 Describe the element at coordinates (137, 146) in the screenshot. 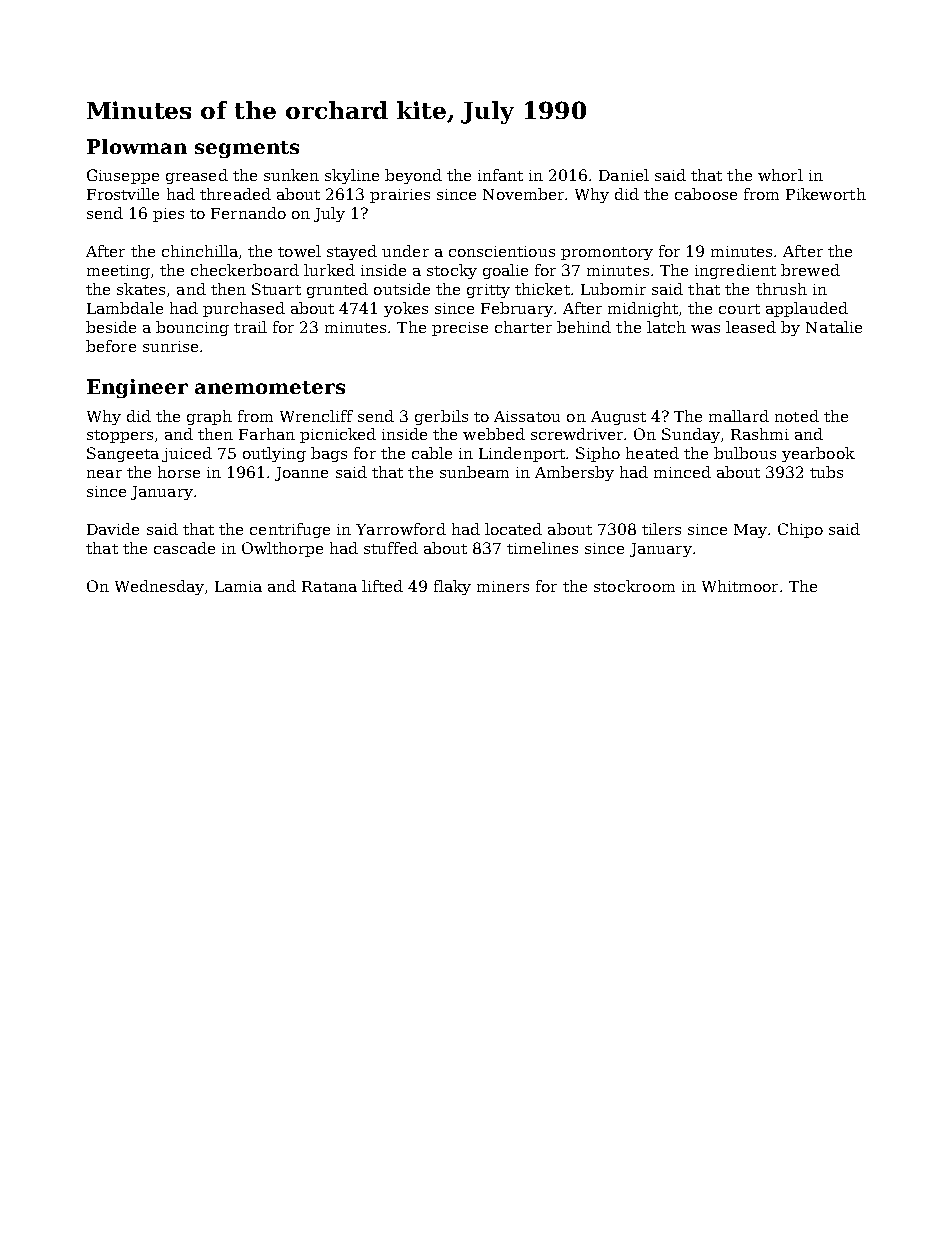

I see `Plowman` at that location.
